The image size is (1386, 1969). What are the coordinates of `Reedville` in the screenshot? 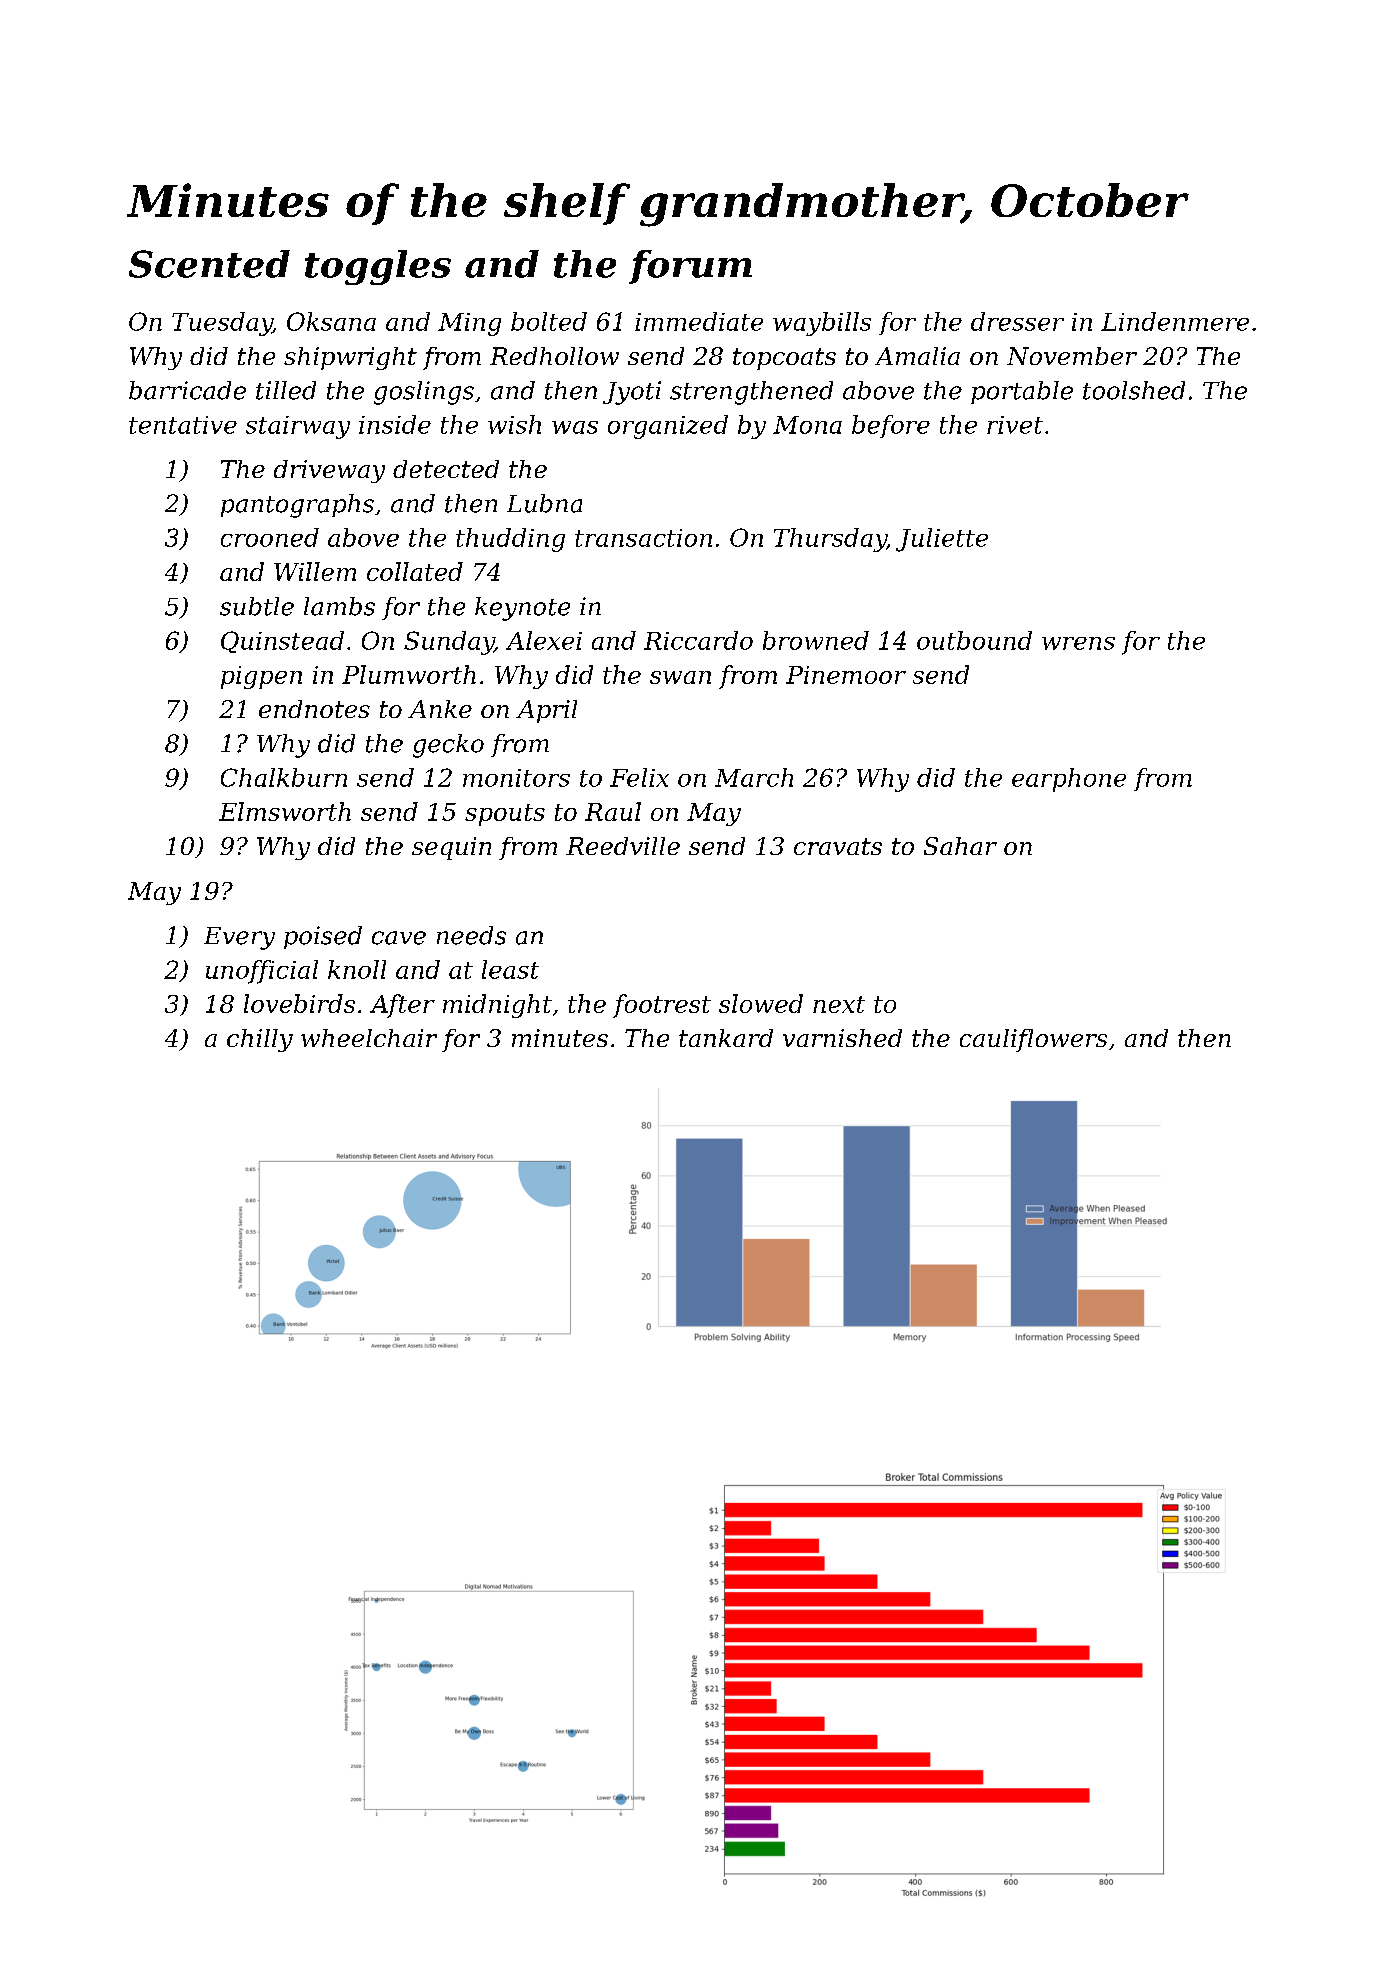 It's located at (623, 846).
